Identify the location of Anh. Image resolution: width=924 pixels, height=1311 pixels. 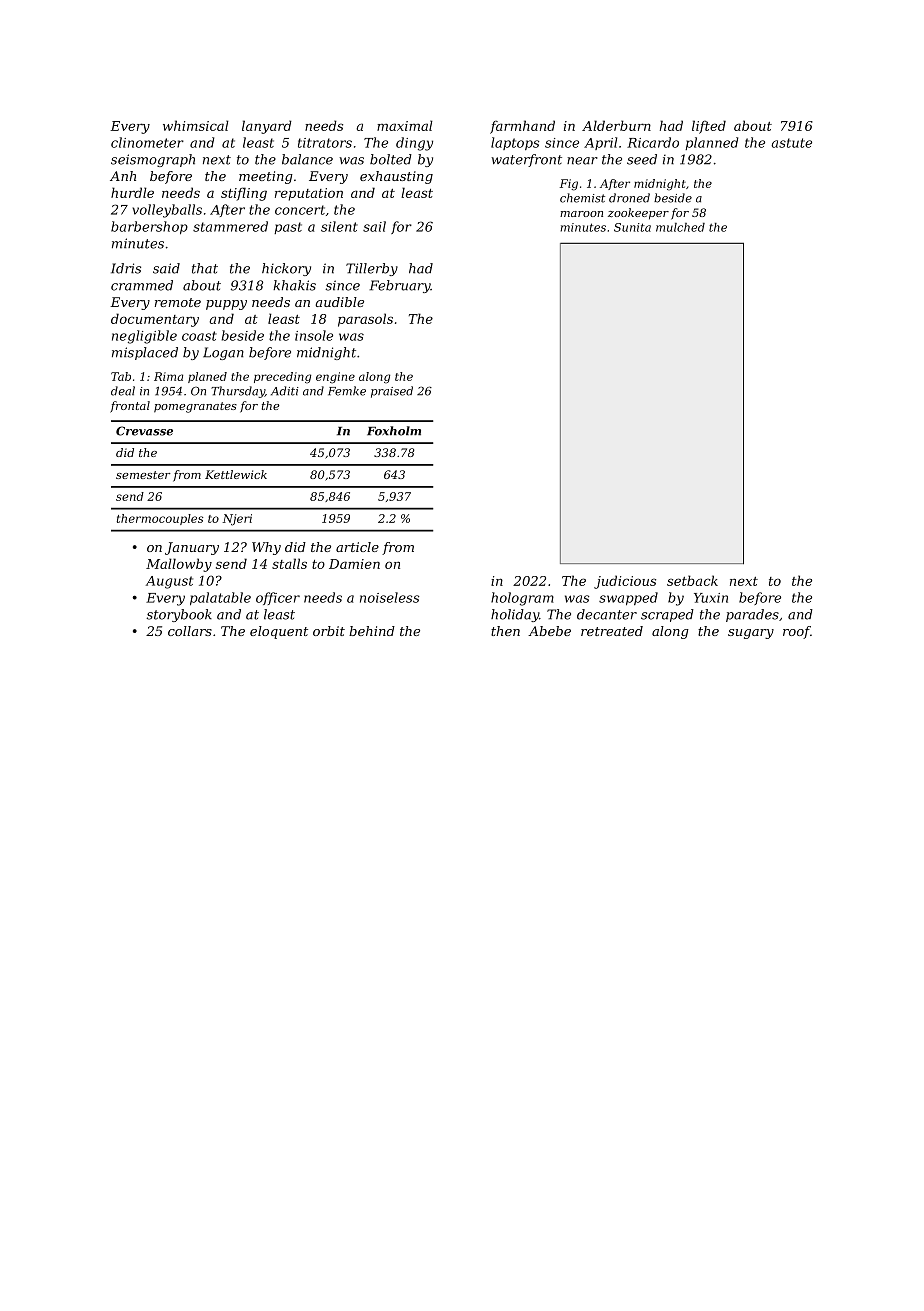
(123, 176).
